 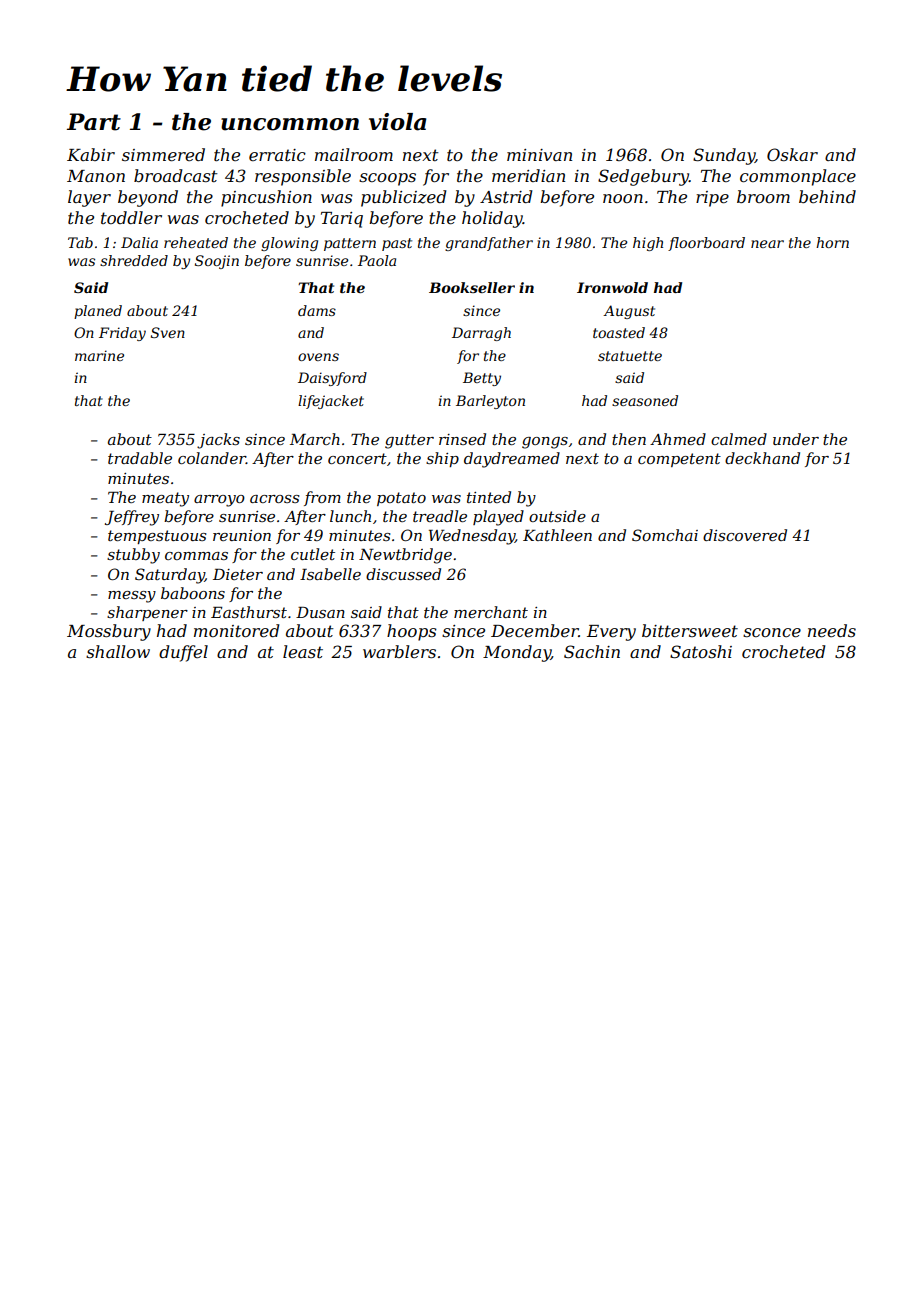 I want to click on Newtbridge, so click(x=405, y=556).
